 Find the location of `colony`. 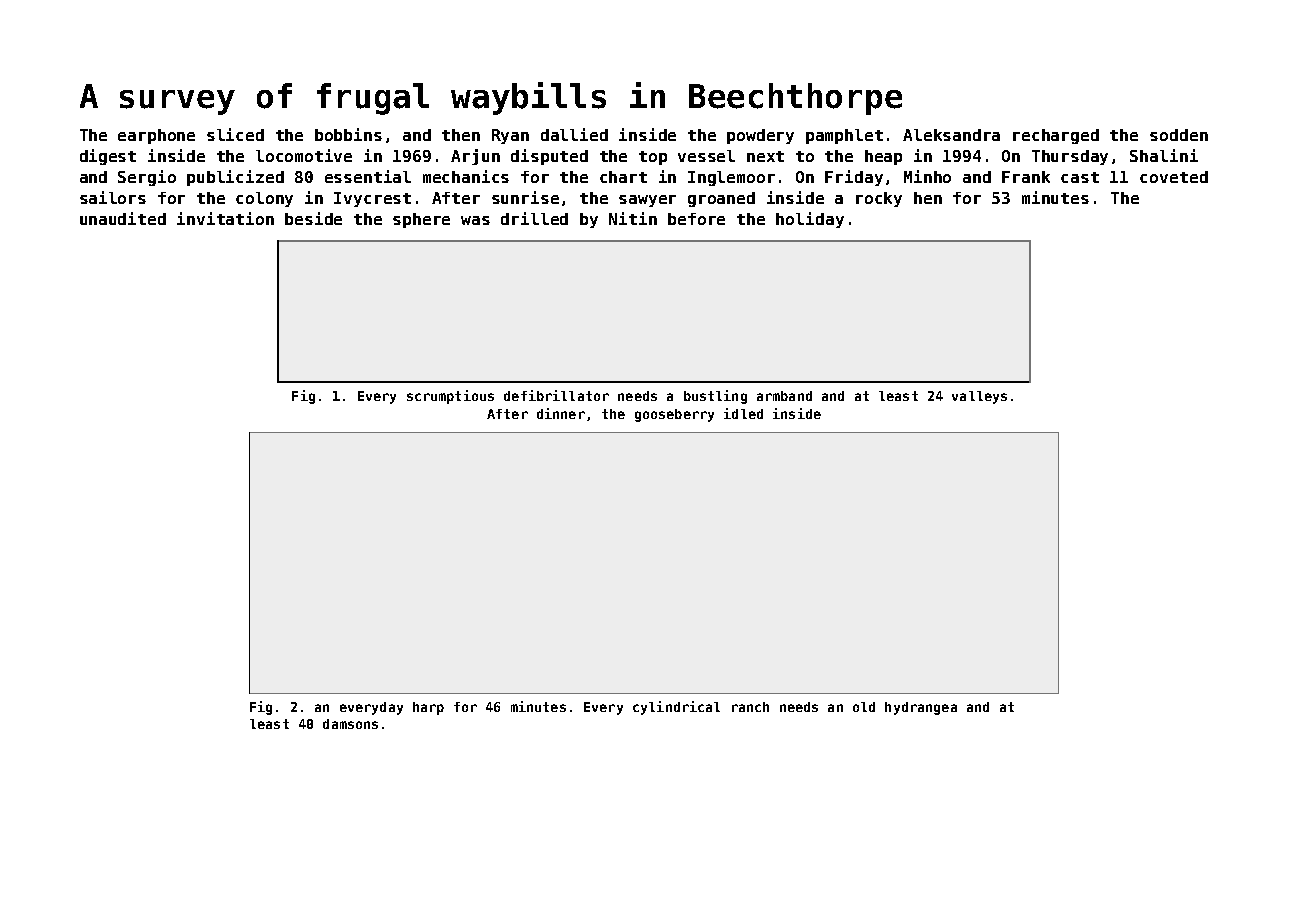

colony is located at coordinates (264, 199).
